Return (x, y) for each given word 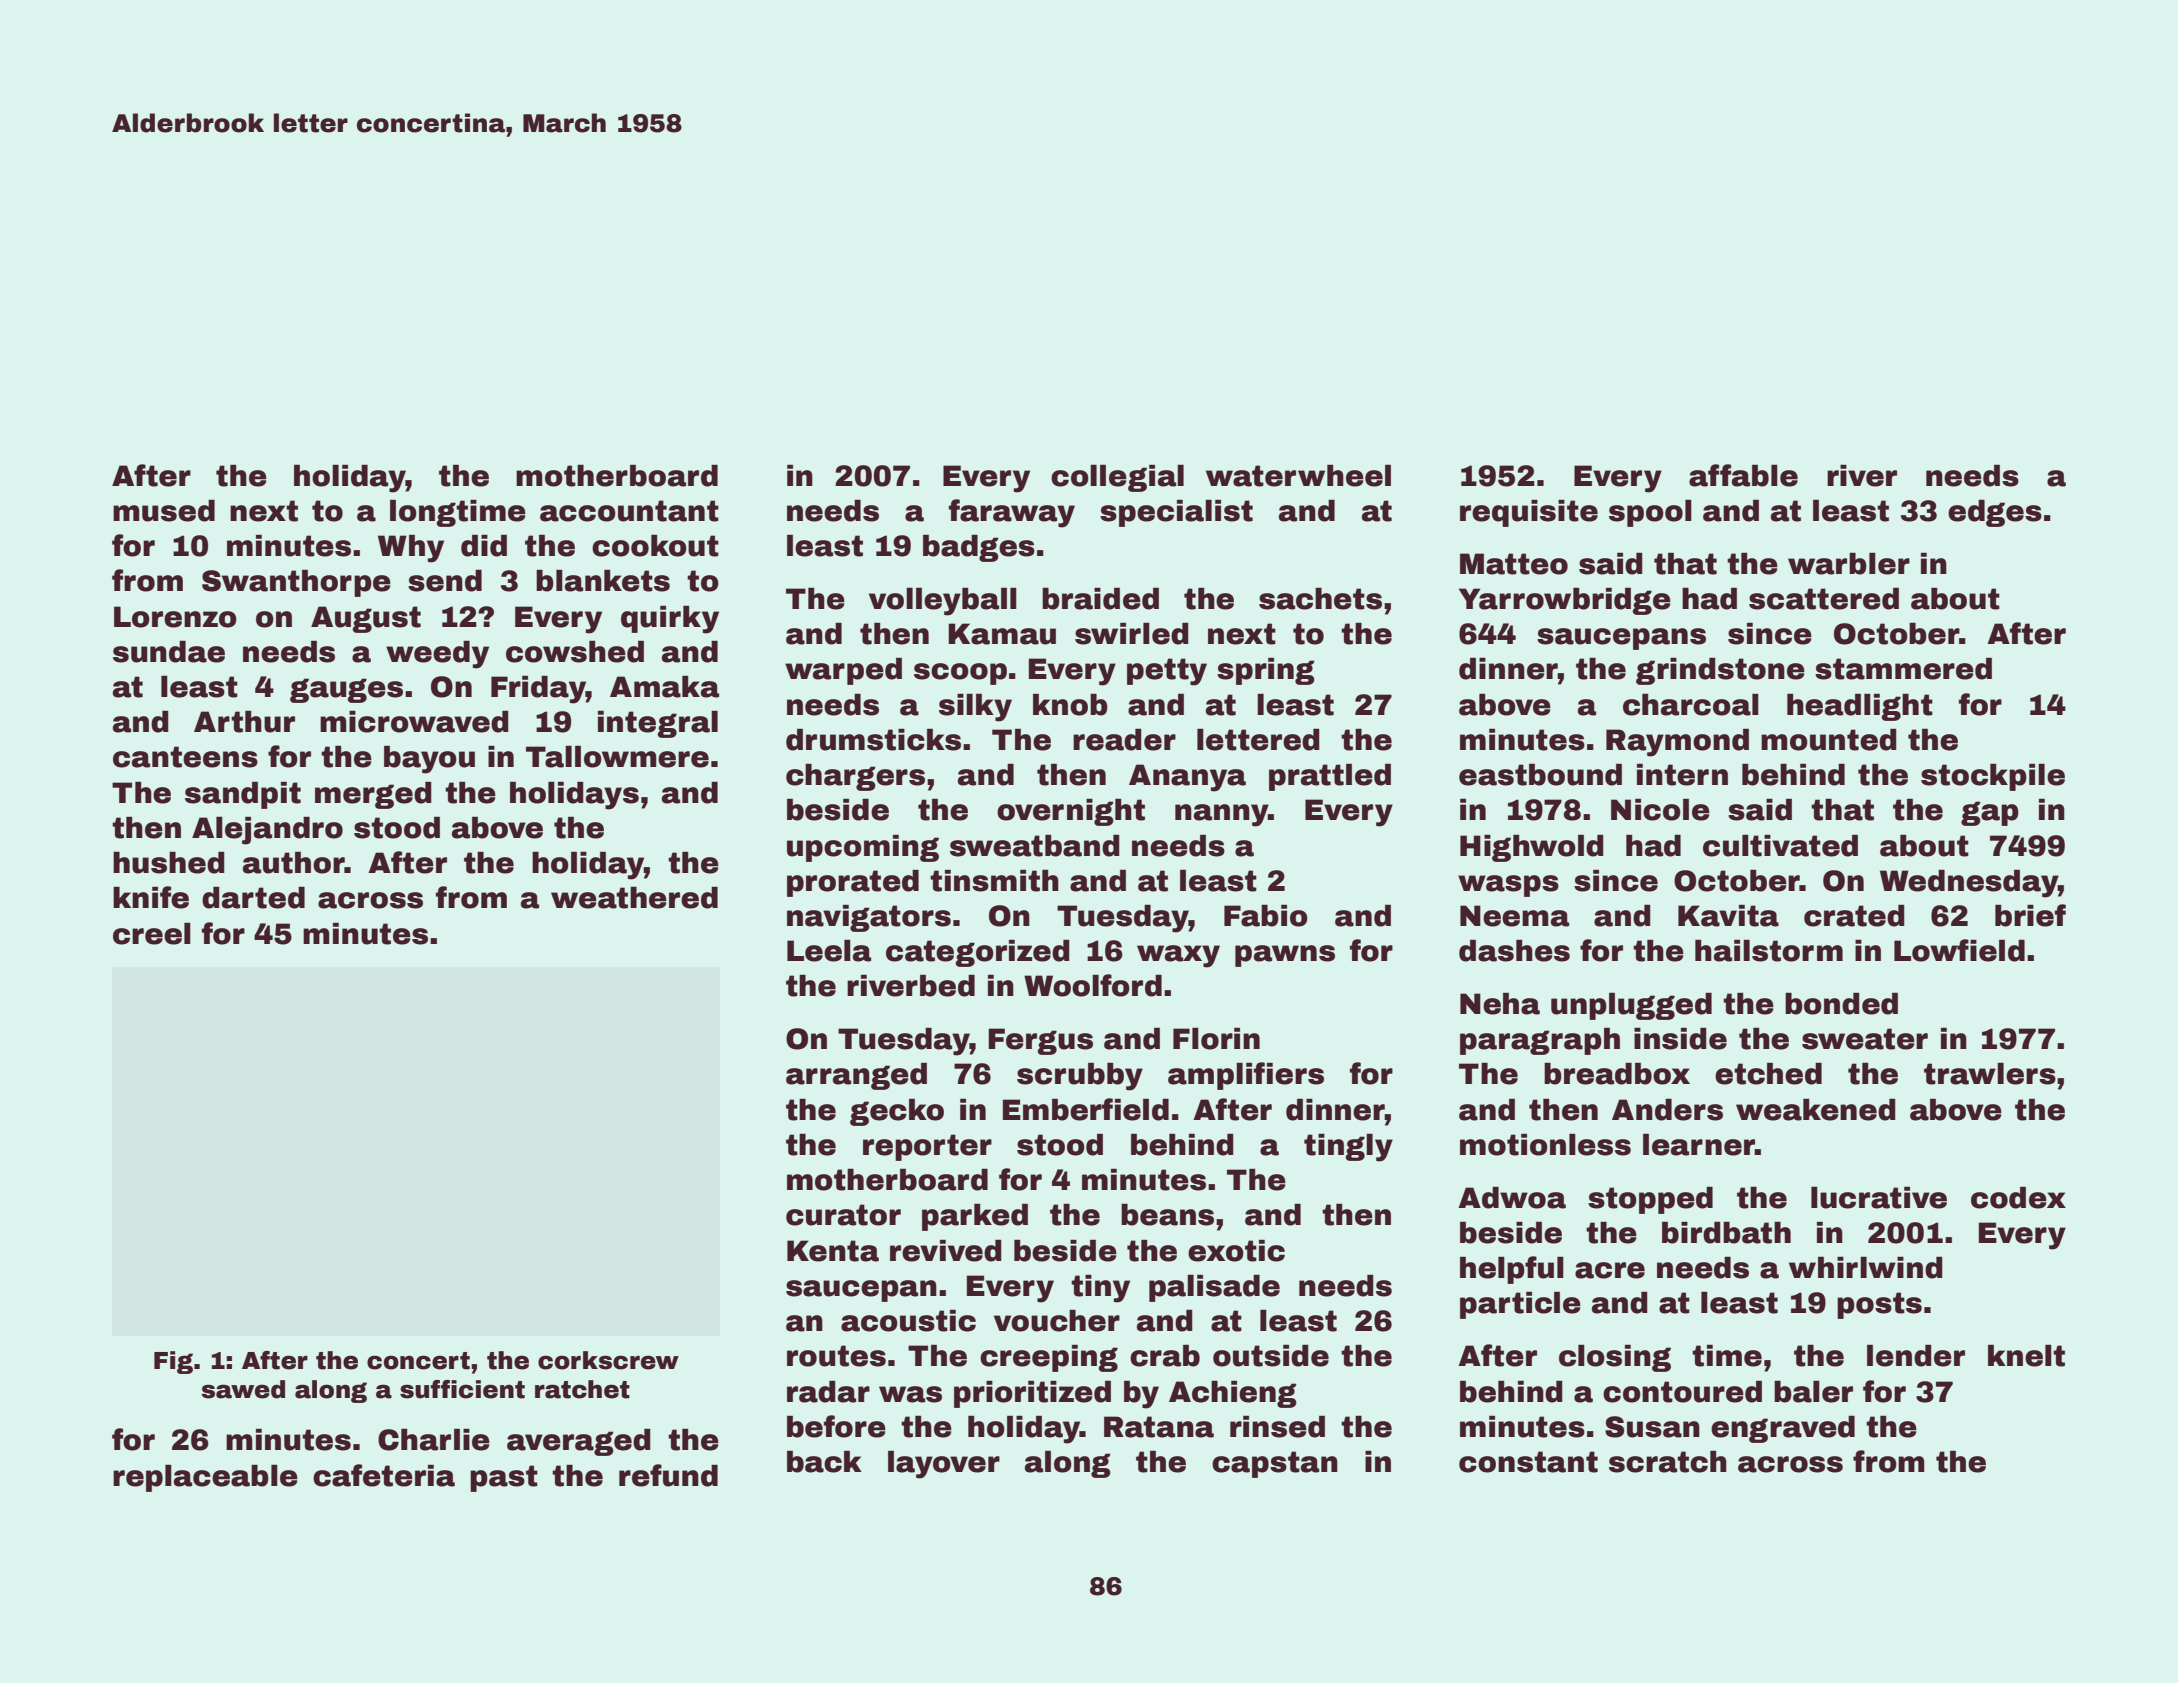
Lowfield (1959, 950)
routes (836, 1356)
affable (1743, 475)
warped (843, 671)
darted (253, 898)
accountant (629, 511)
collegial (1117, 478)
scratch (1668, 1462)
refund (668, 1475)
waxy (1178, 956)
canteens (185, 757)
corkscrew (608, 1360)
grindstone (1720, 671)
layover (944, 1465)
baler (1813, 1392)
